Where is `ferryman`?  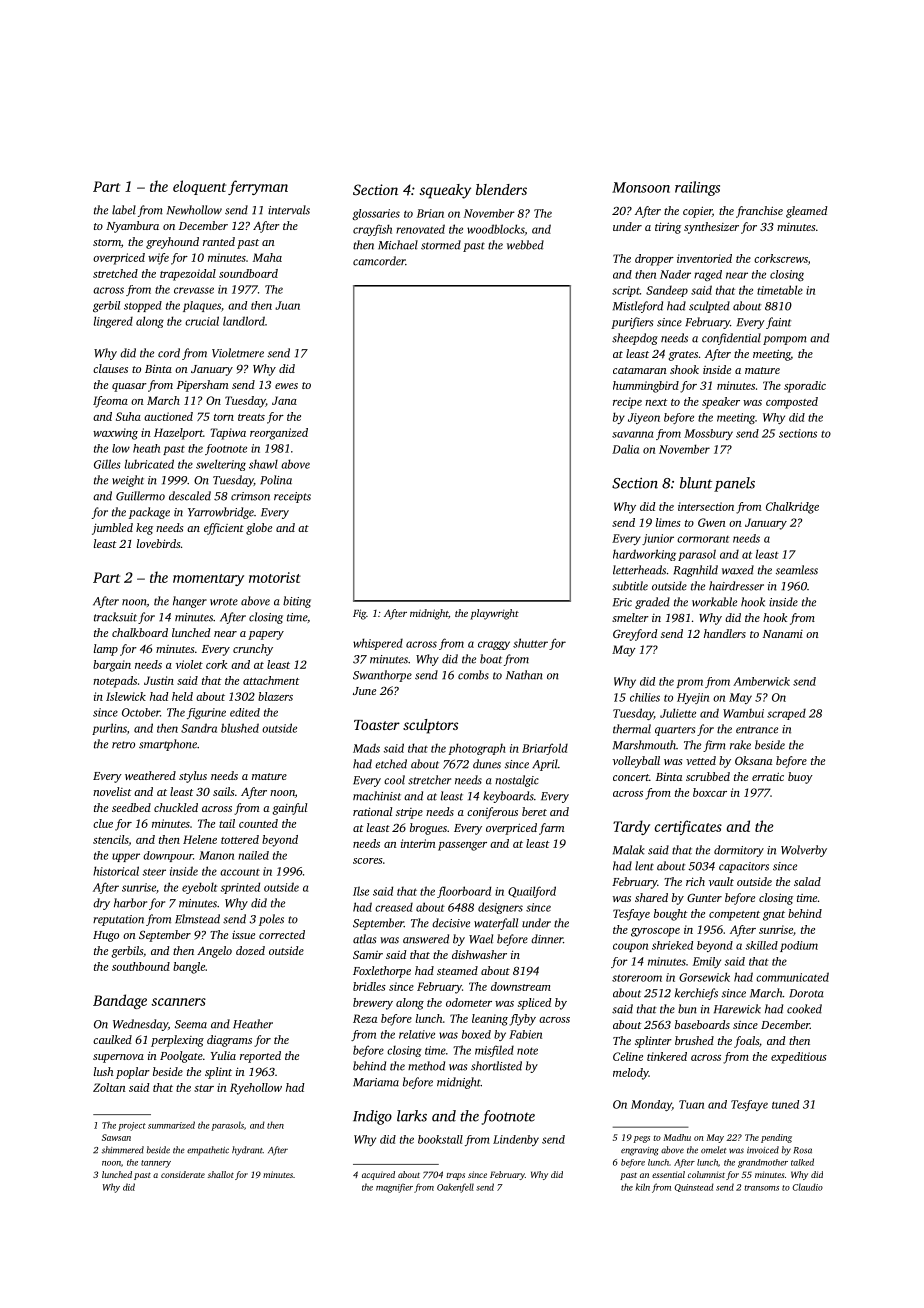
ferryman is located at coordinates (258, 187).
